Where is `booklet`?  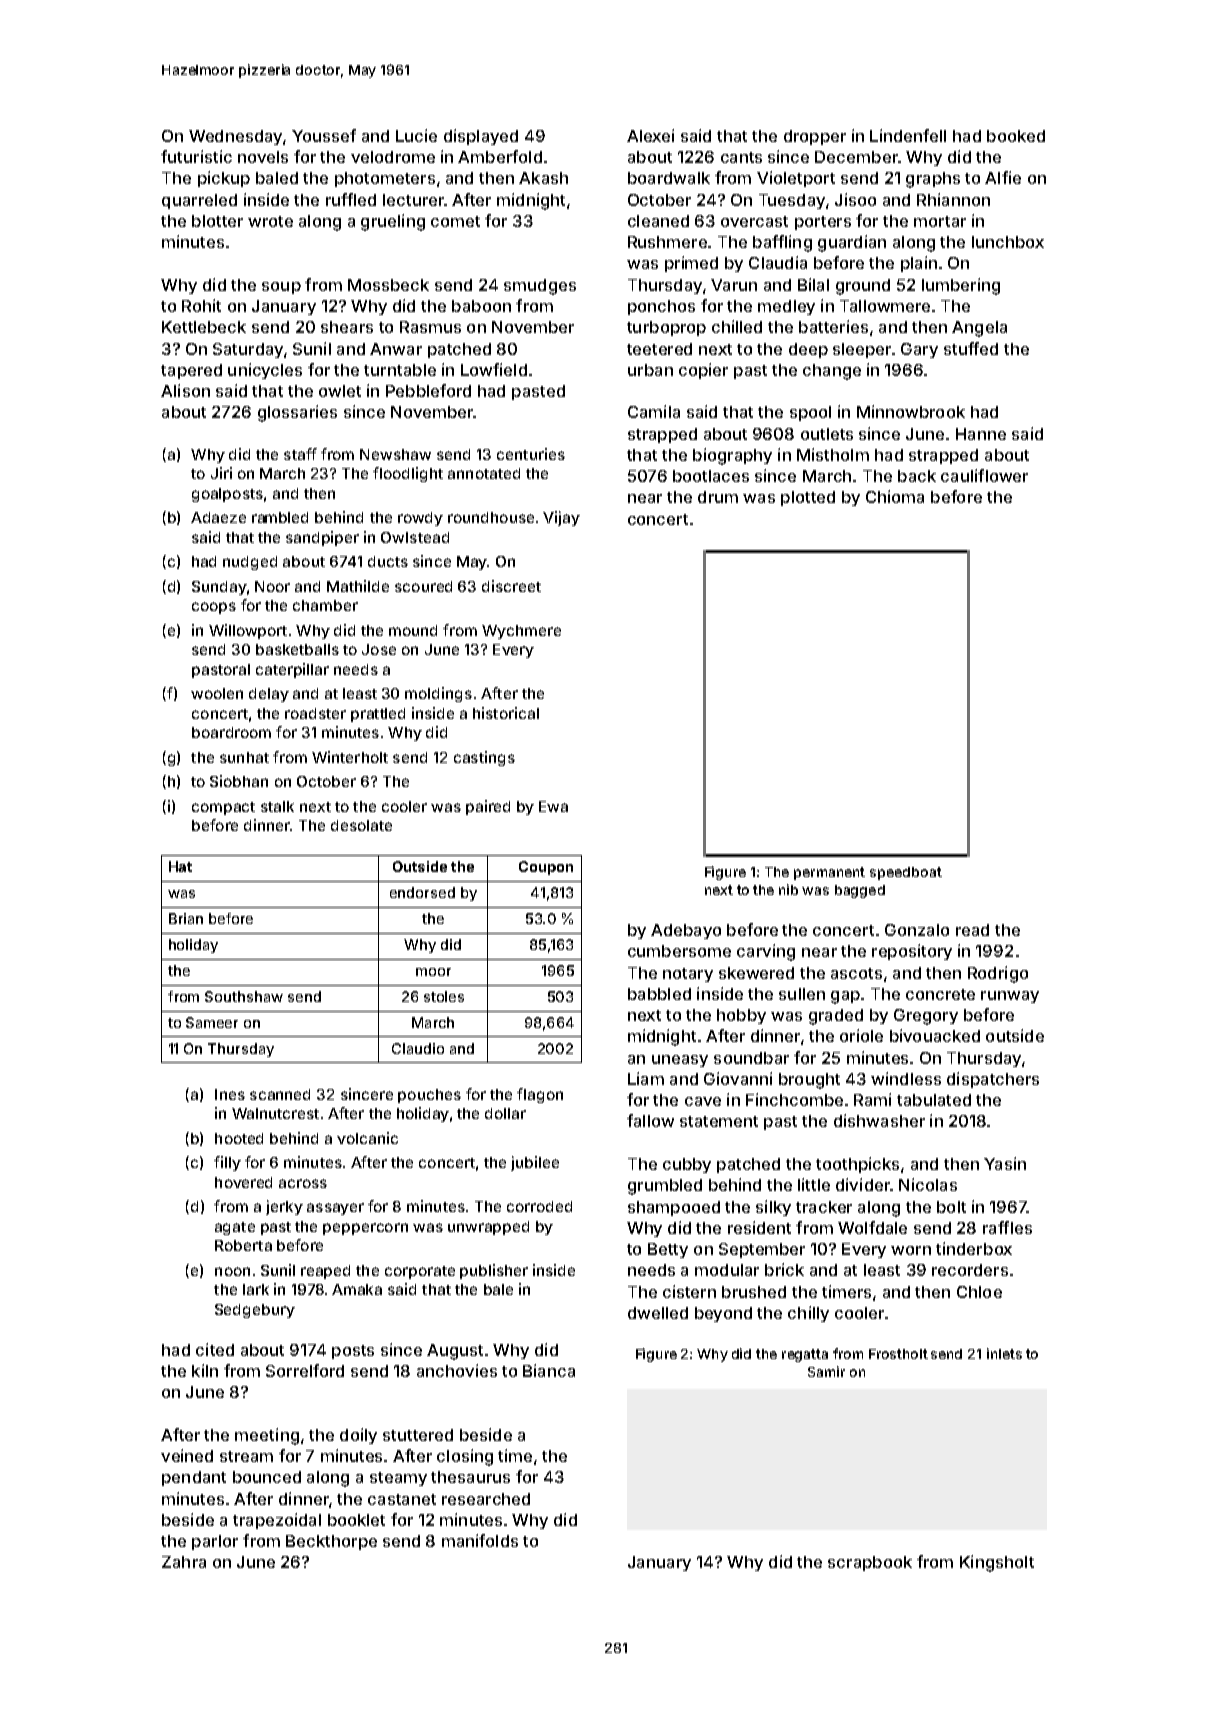
booklet is located at coordinates (356, 1520).
